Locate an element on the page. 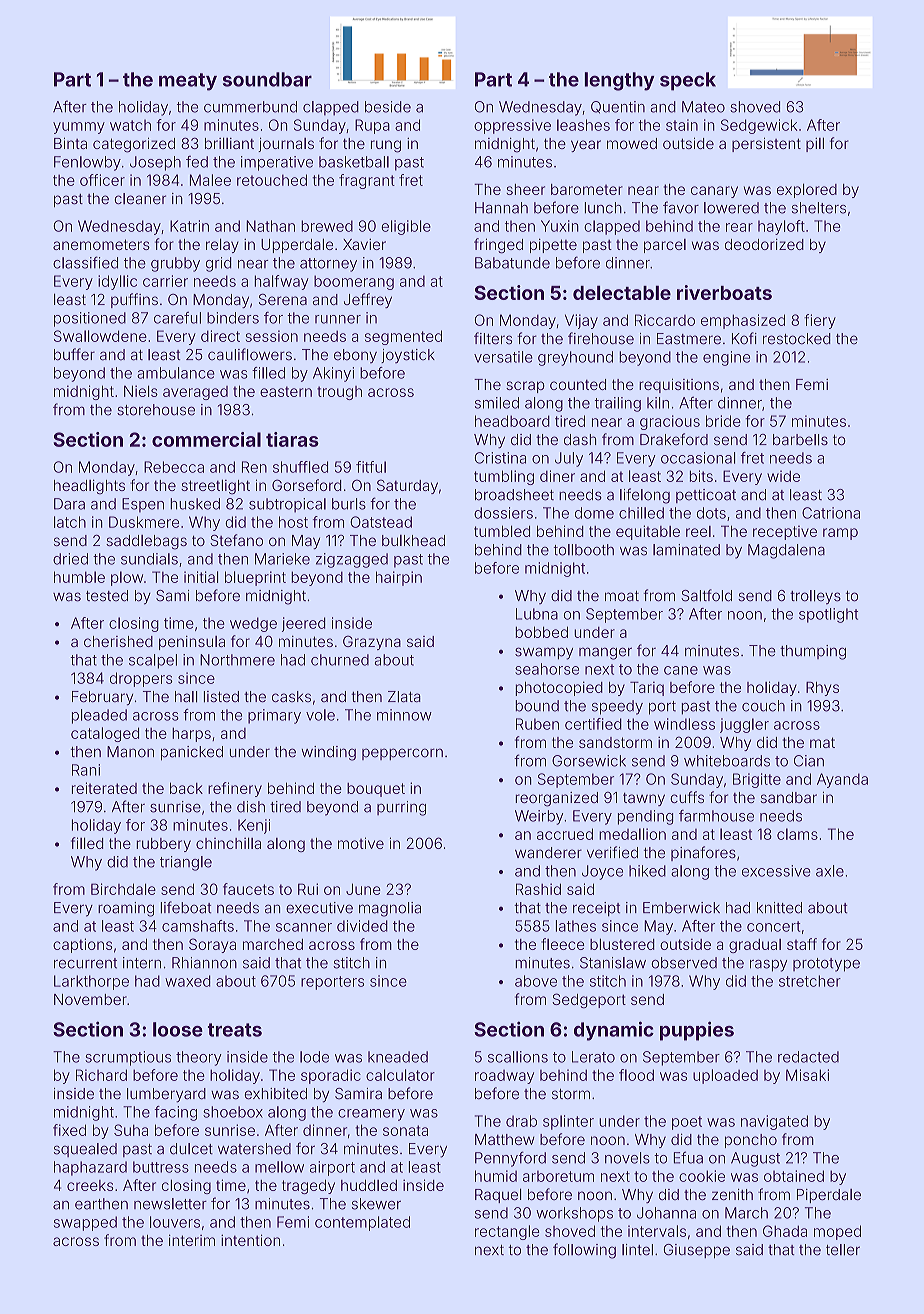  officer is located at coordinates (102, 180).
